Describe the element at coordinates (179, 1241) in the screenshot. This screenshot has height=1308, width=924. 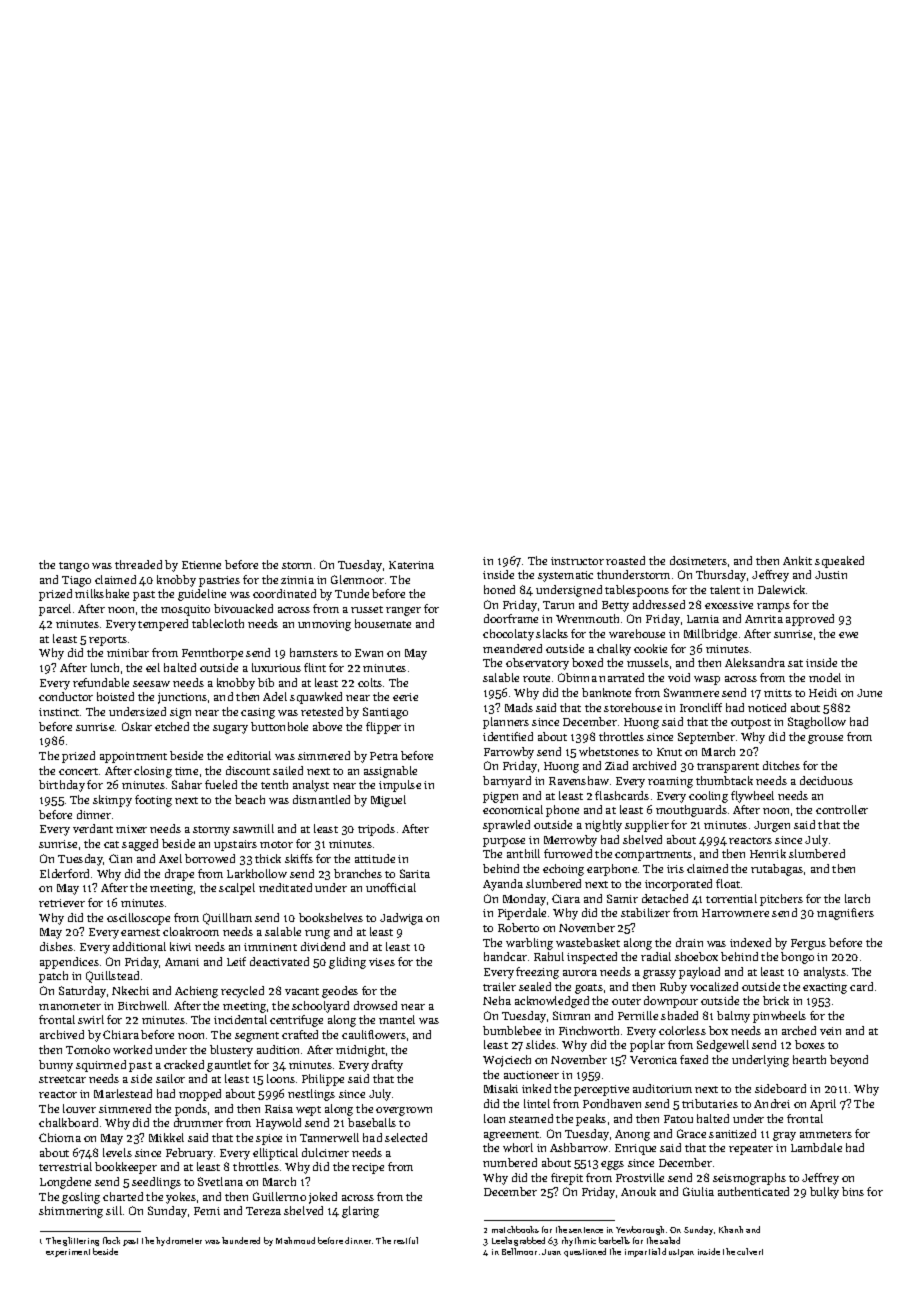
I see `hydrometer` at that location.
